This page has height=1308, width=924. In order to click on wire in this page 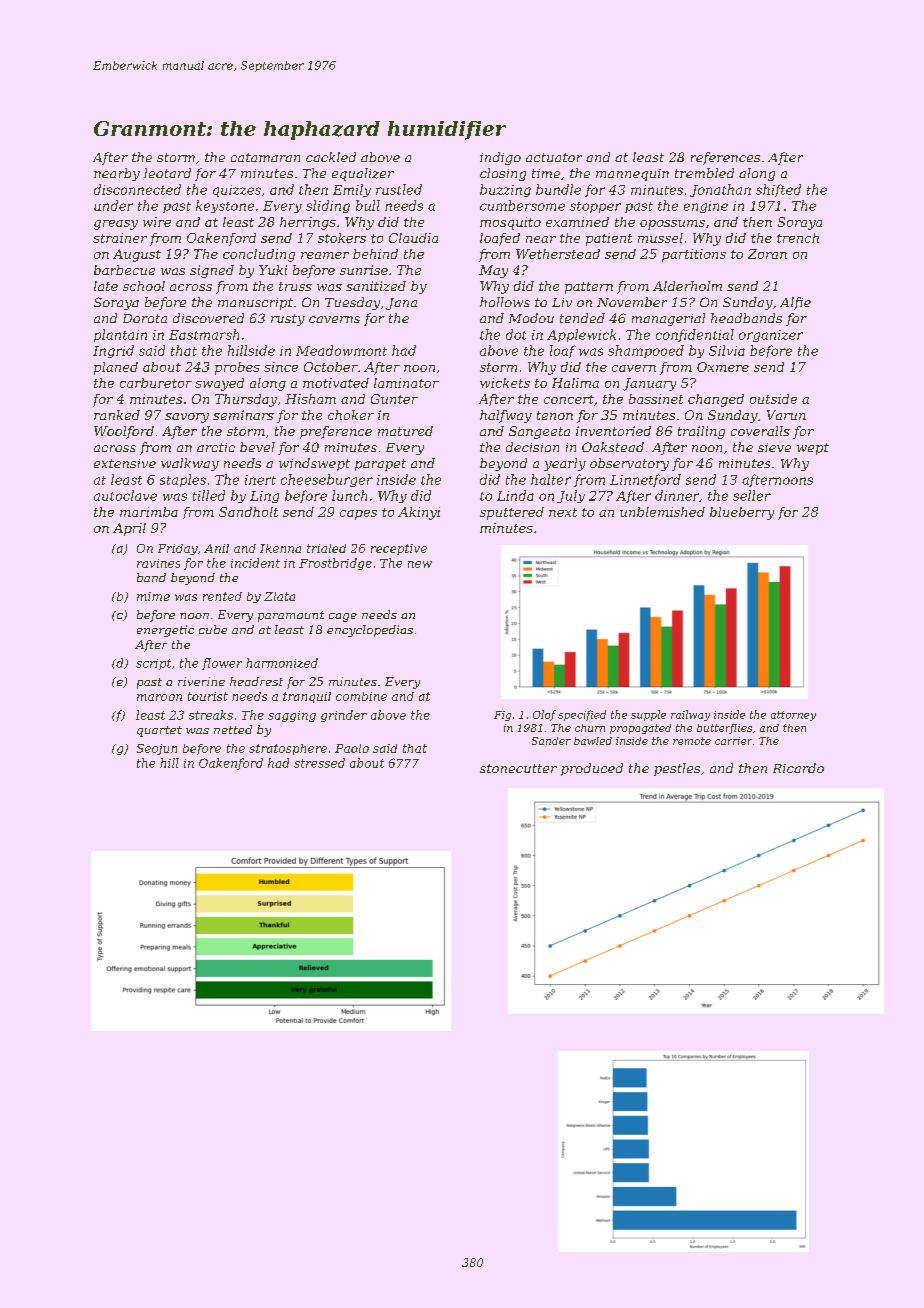, I will do `click(157, 222)`.
